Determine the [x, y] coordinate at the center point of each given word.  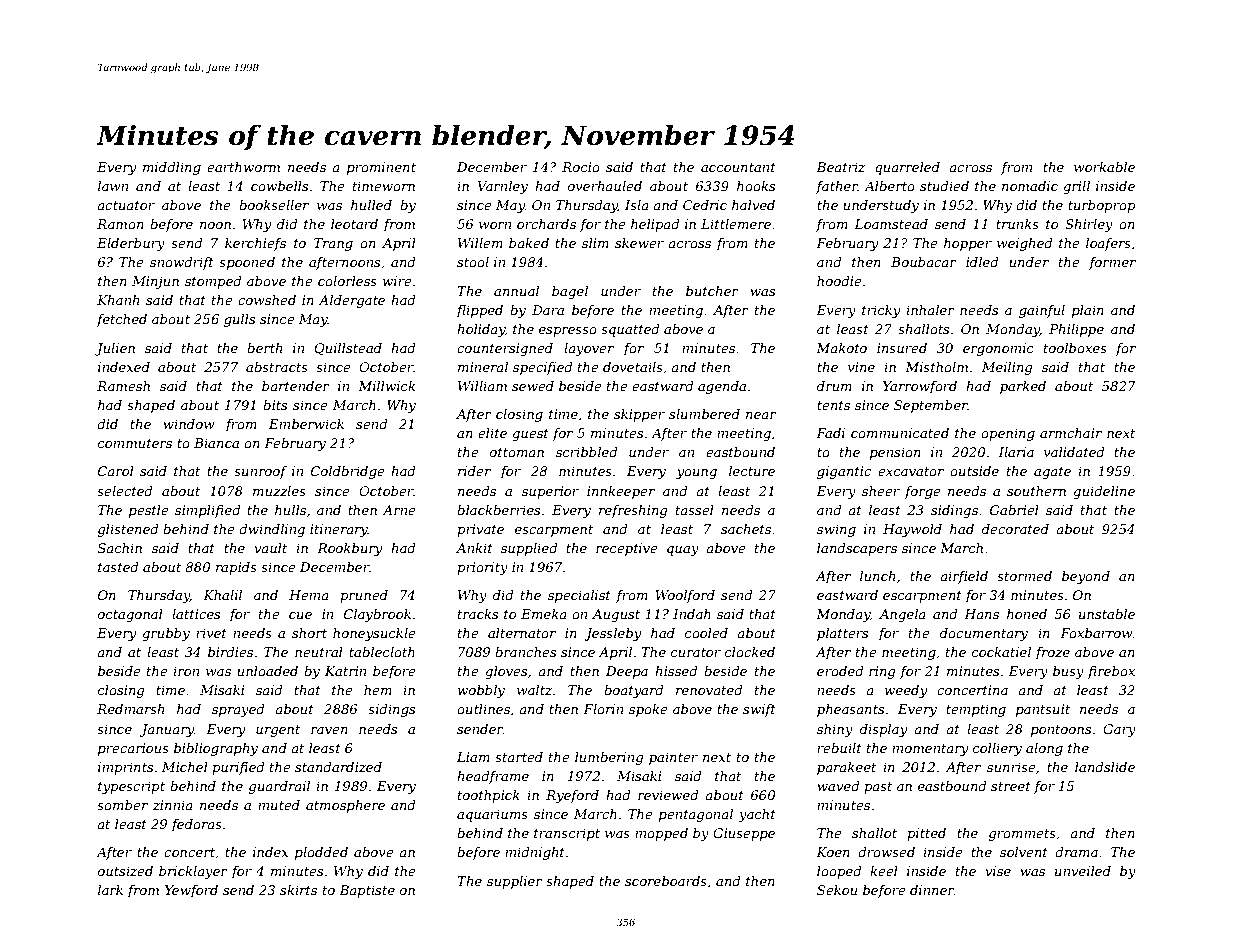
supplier [515, 882]
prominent [381, 168]
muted [279, 805]
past [878, 788]
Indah [692, 614]
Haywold [912, 530]
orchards [546, 224]
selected [125, 491]
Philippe [1076, 330]
